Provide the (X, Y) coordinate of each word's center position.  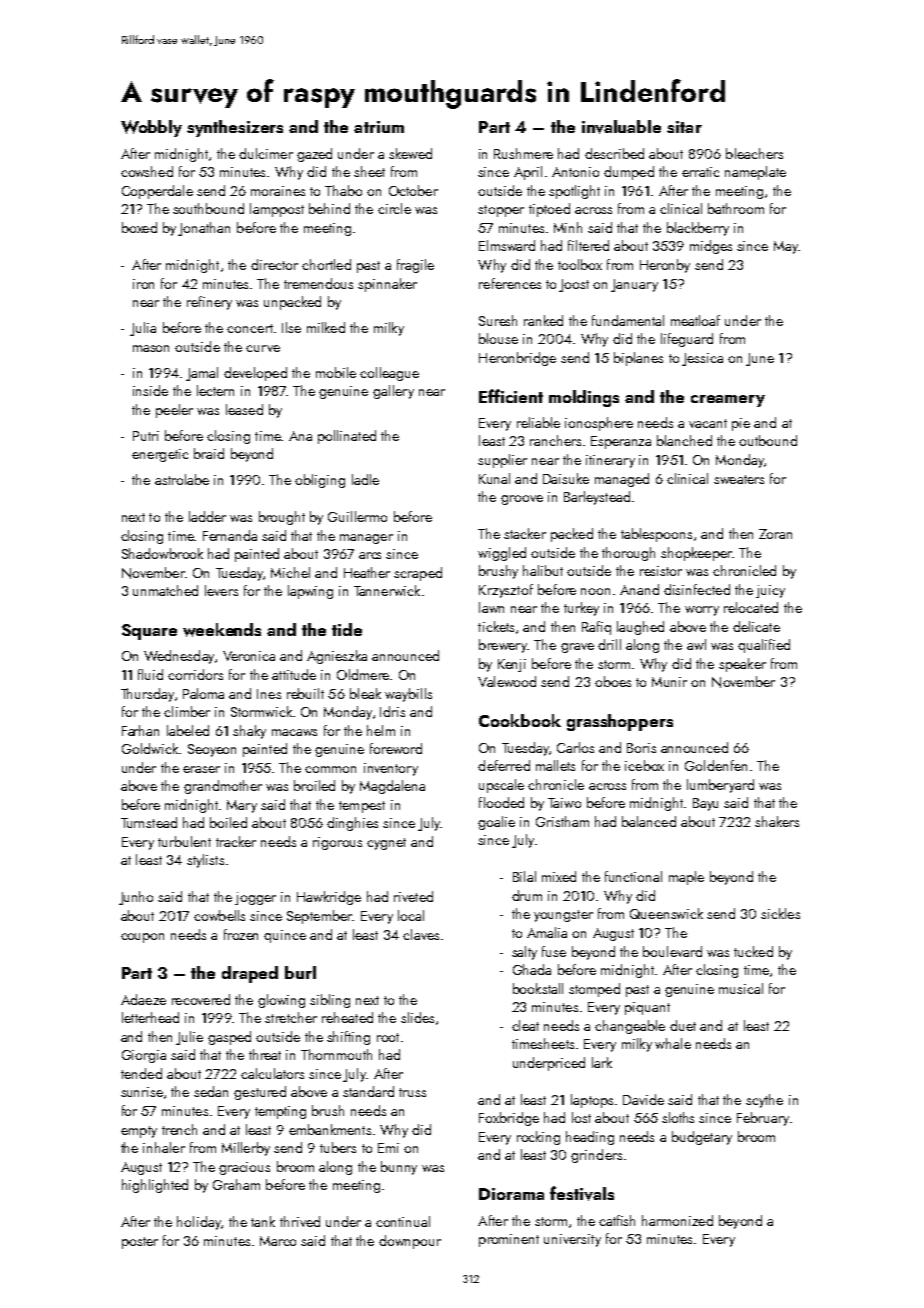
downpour (410, 1242)
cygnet (386, 844)
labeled (188, 730)
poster (140, 1243)
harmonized (677, 1220)
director (274, 264)
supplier (502, 461)
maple (686, 878)
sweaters (739, 479)
